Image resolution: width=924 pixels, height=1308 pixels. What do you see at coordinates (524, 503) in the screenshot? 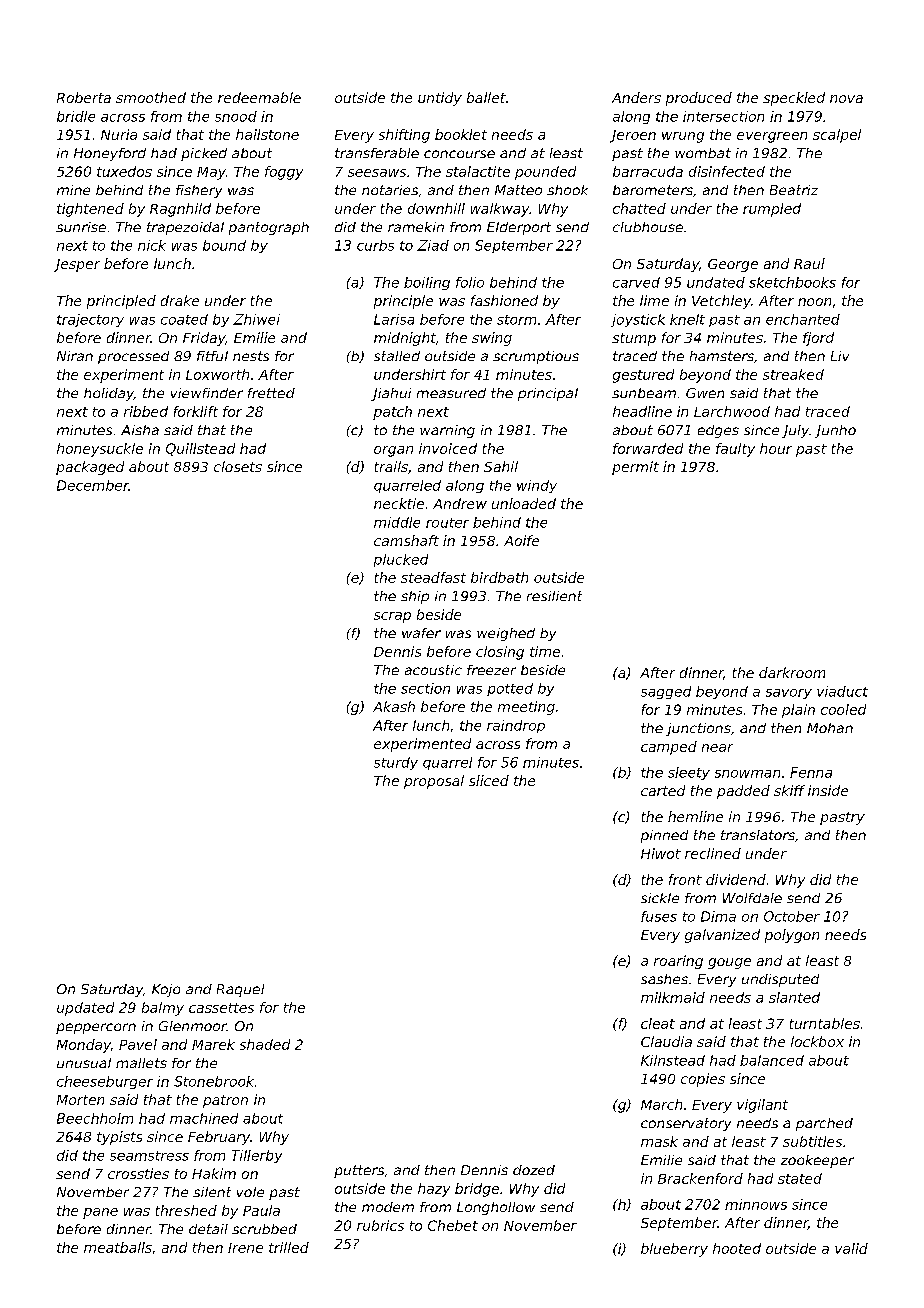
I see `unloaded` at bounding box center [524, 503].
